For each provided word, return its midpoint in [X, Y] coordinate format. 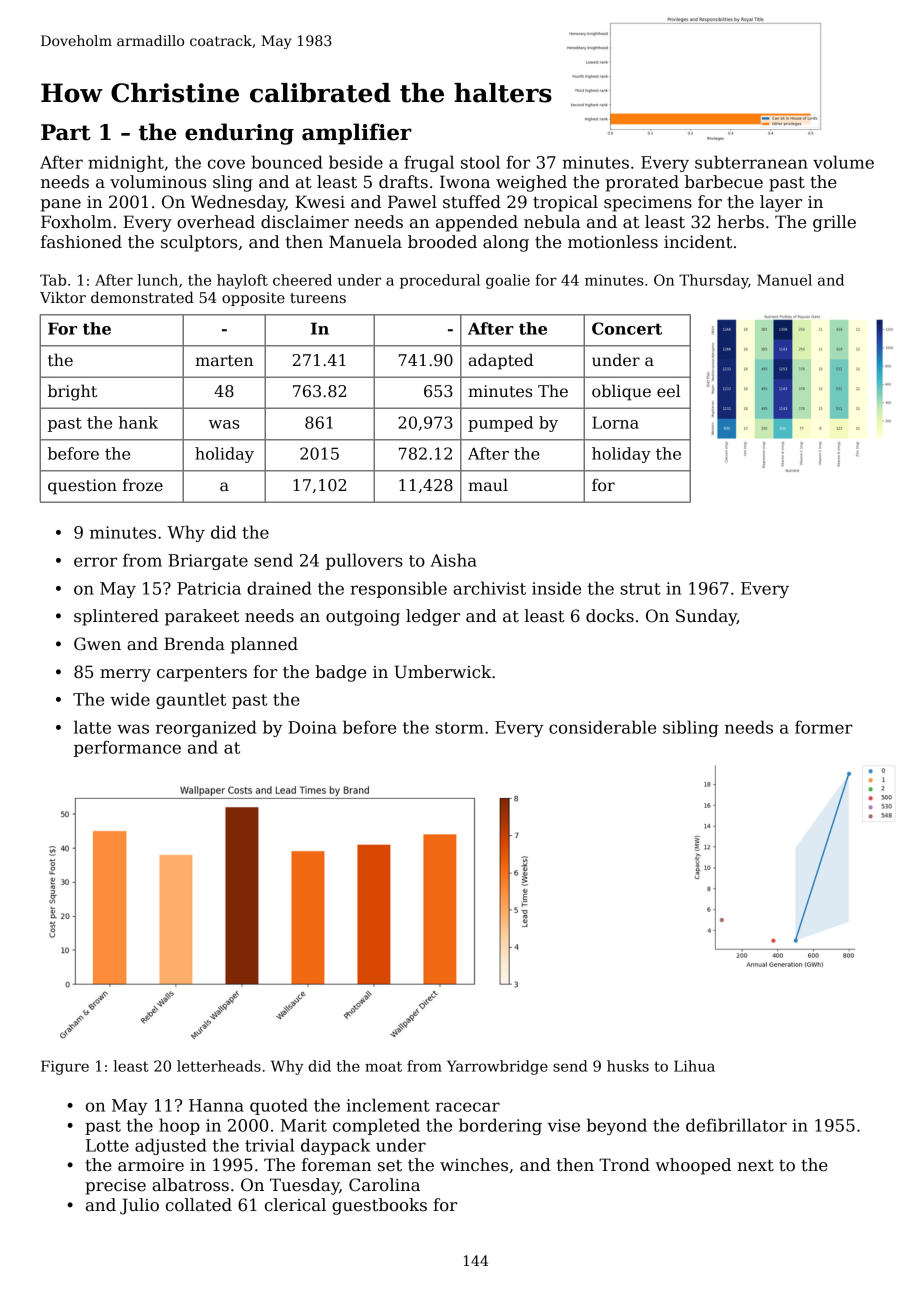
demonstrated [142, 297]
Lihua [694, 1066]
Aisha [453, 560]
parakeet [202, 617]
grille [834, 223]
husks [628, 1066]
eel [668, 391]
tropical [565, 203]
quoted [279, 1106]
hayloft [242, 281]
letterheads [219, 1066]
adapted [501, 361]
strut [640, 589]
